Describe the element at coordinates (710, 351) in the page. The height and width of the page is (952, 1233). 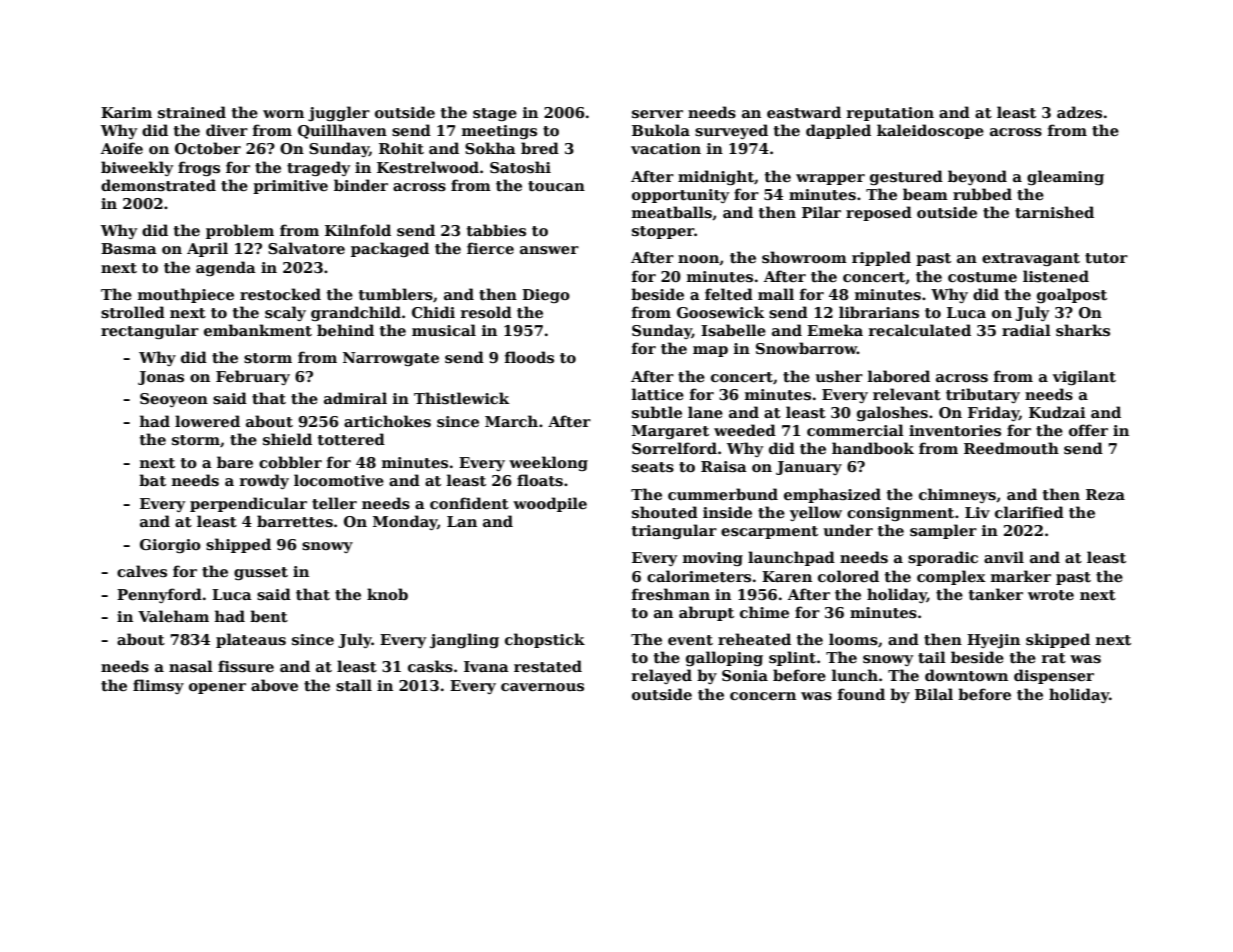
I see `map` at that location.
